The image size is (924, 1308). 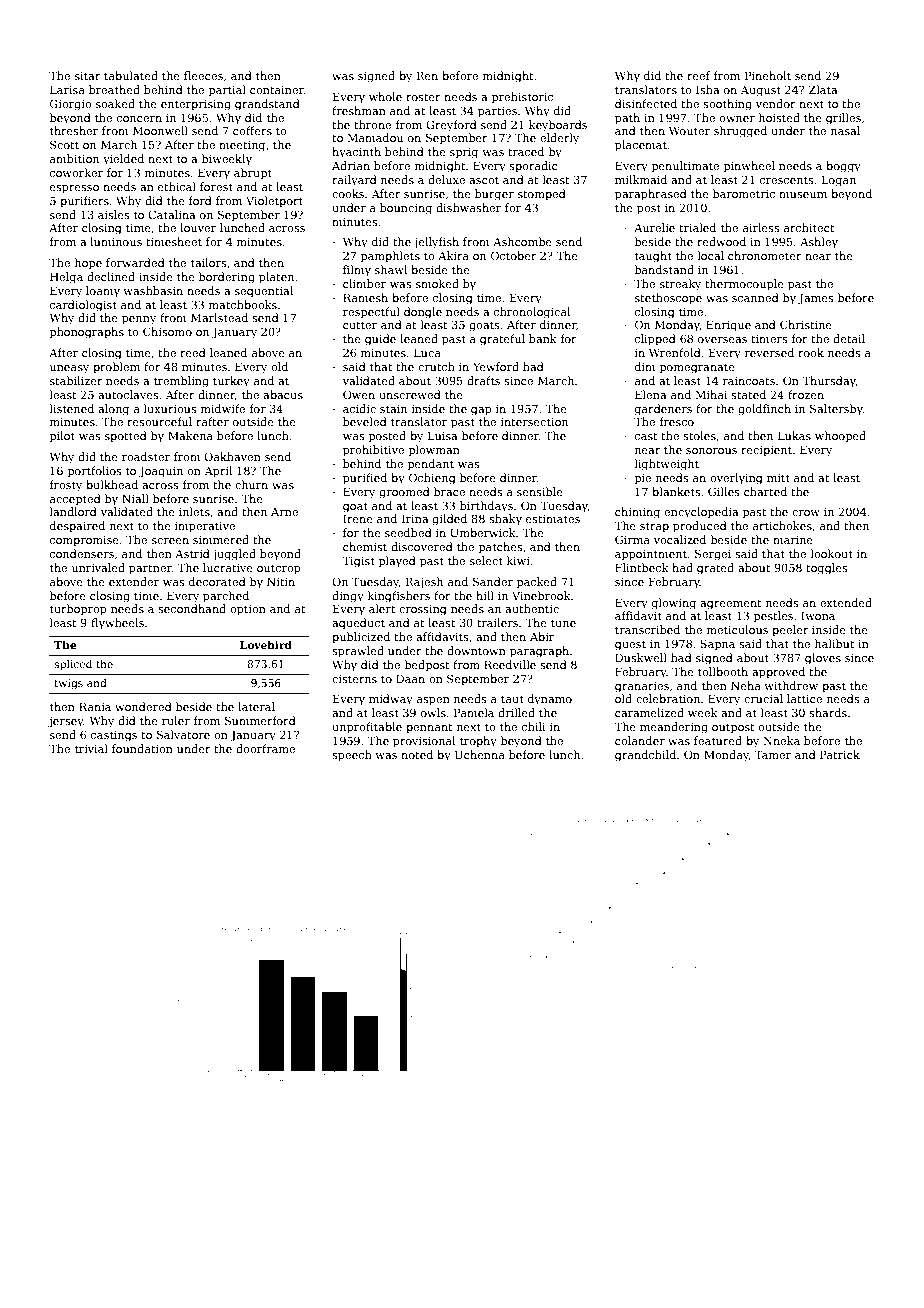 I want to click on jersey, so click(x=66, y=722).
